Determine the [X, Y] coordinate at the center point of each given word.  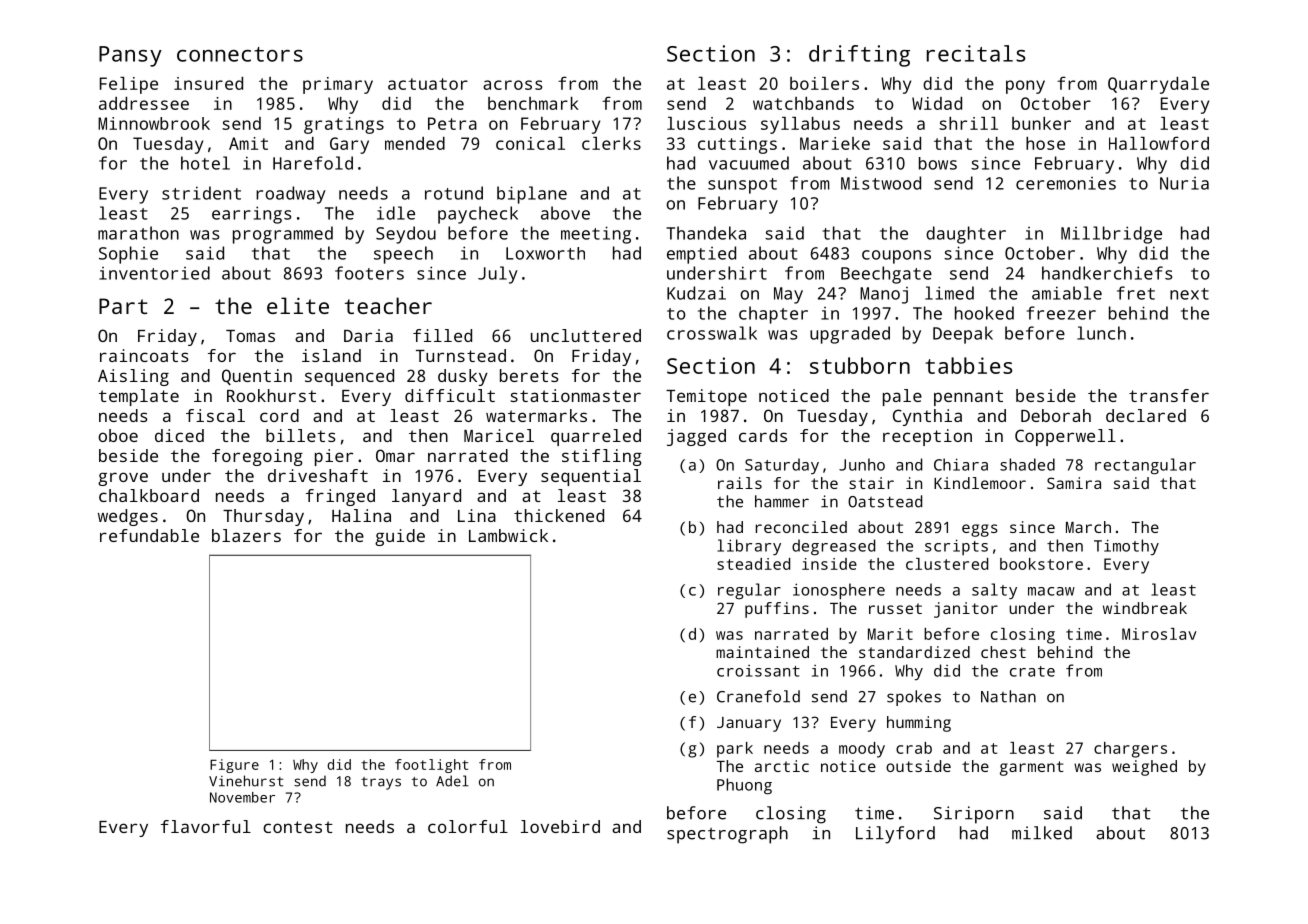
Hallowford [1159, 143]
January [749, 724]
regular [749, 591]
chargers [1130, 750]
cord [279, 415]
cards [763, 435]
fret [1136, 293]
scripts [956, 547]
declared [1146, 415]
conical [530, 143]
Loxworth [545, 253]
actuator [428, 84]
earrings [251, 215]
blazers [246, 535]
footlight [431, 766]
